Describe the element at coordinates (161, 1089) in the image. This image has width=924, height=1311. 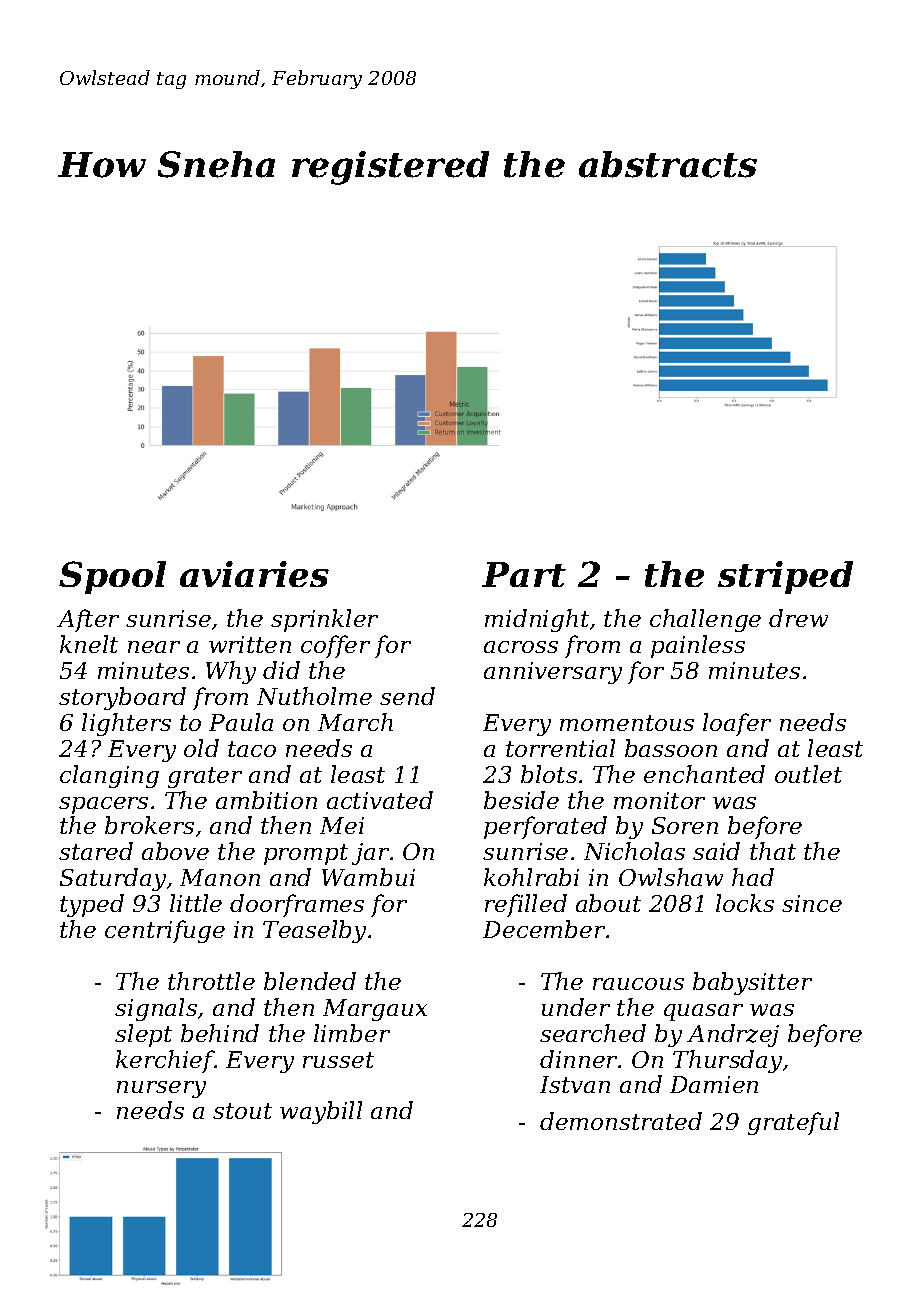
I see `nursery` at that location.
